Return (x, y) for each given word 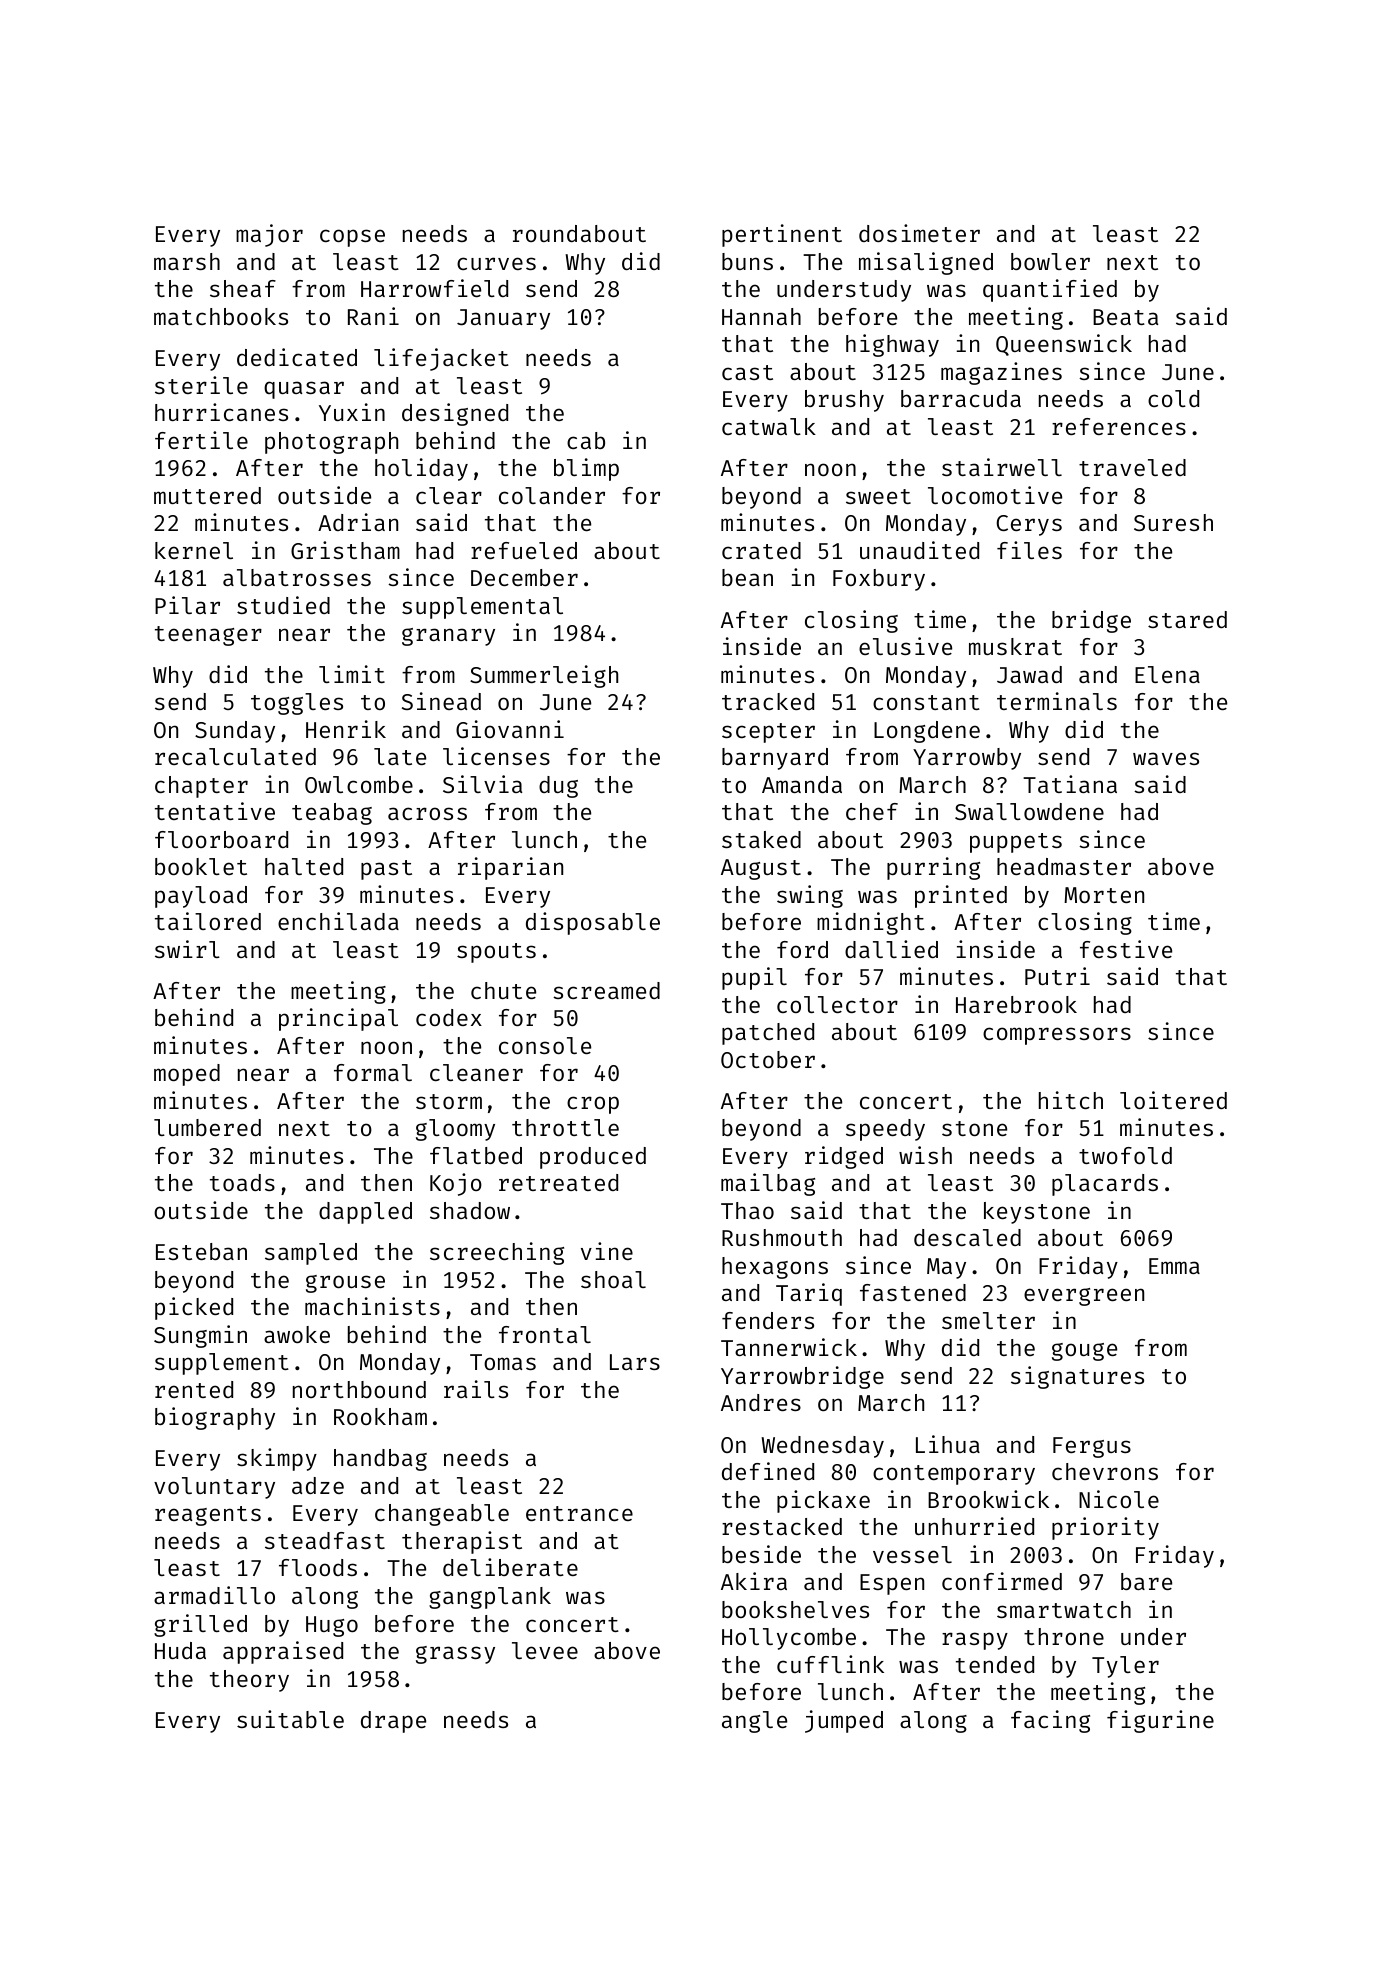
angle (754, 1722)
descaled (967, 1237)
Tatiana (1070, 784)
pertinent (782, 235)
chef (872, 811)
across (427, 813)
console (545, 1045)
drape (393, 1722)
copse (352, 238)
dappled (365, 1213)
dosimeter (919, 233)
